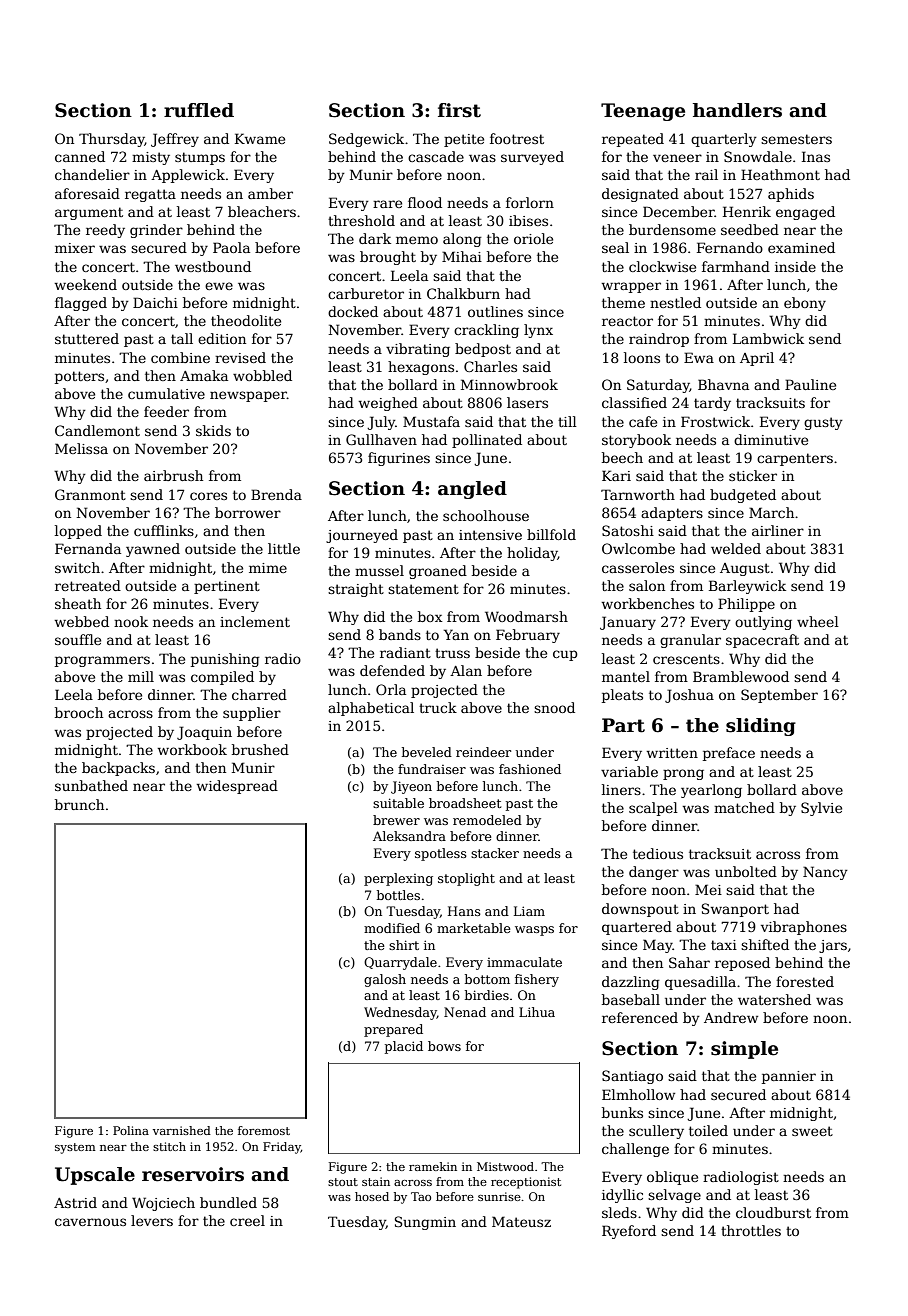  What do you see at coordinates (730, 247) in the document?
I see `Fernando` at bounding box center [730, 247].
